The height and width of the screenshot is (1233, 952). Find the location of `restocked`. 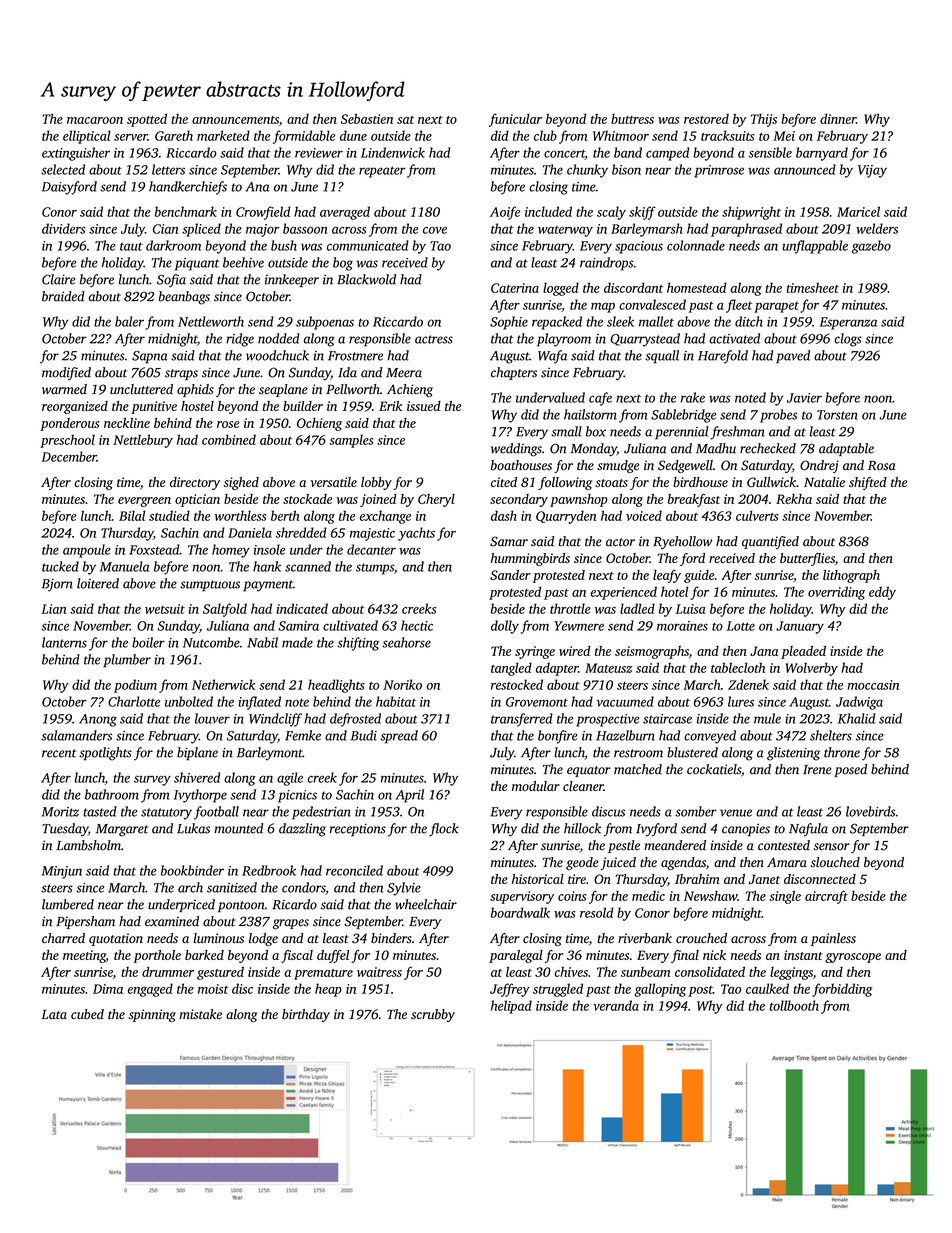

restocked is located at coordinates (517, 684).
